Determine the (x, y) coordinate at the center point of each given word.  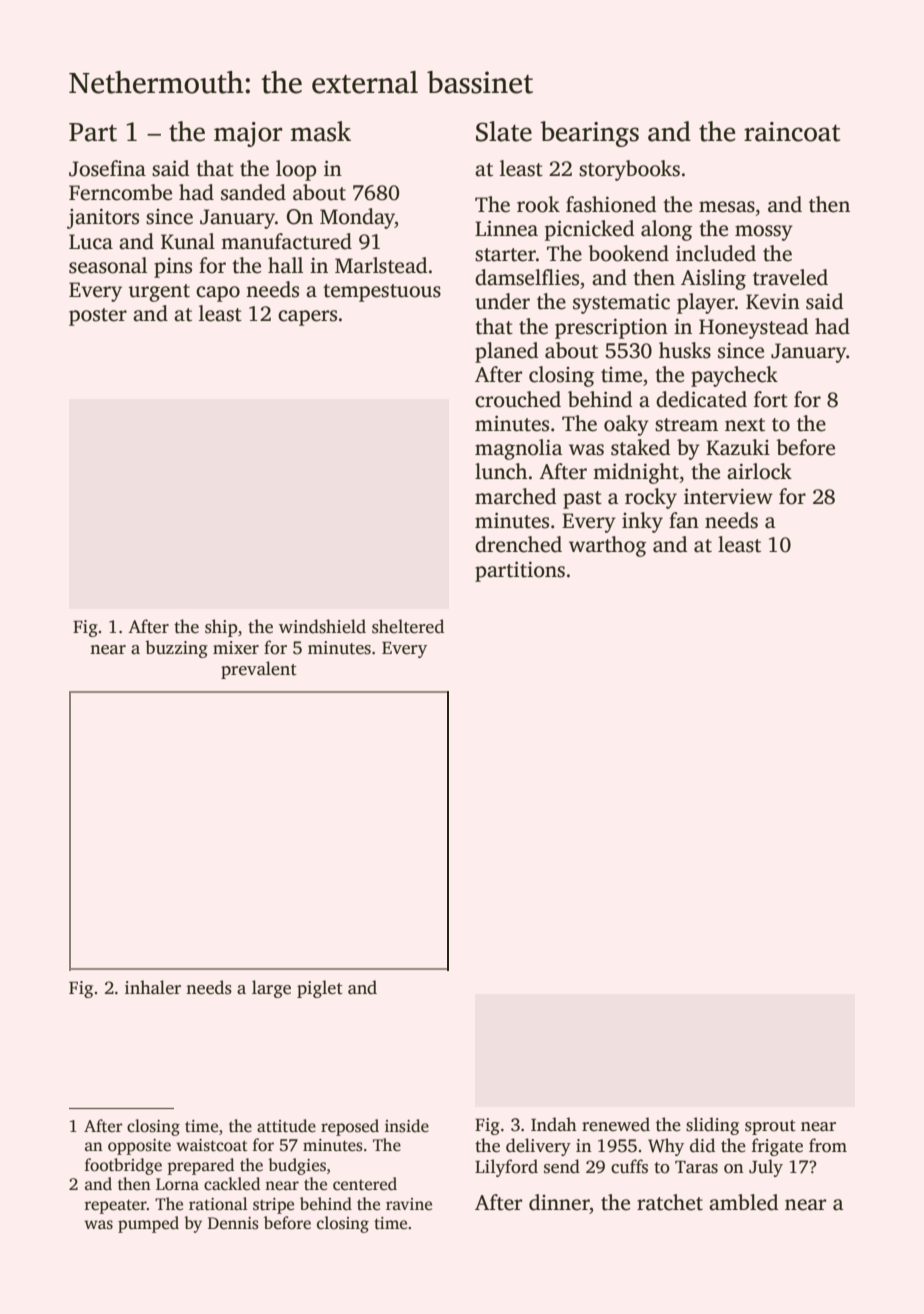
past (582, 500)
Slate (504, 131)
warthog (607, 546)
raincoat (792, 132)
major (248, 134)
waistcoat (212, 1145)
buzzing (176, 649)
